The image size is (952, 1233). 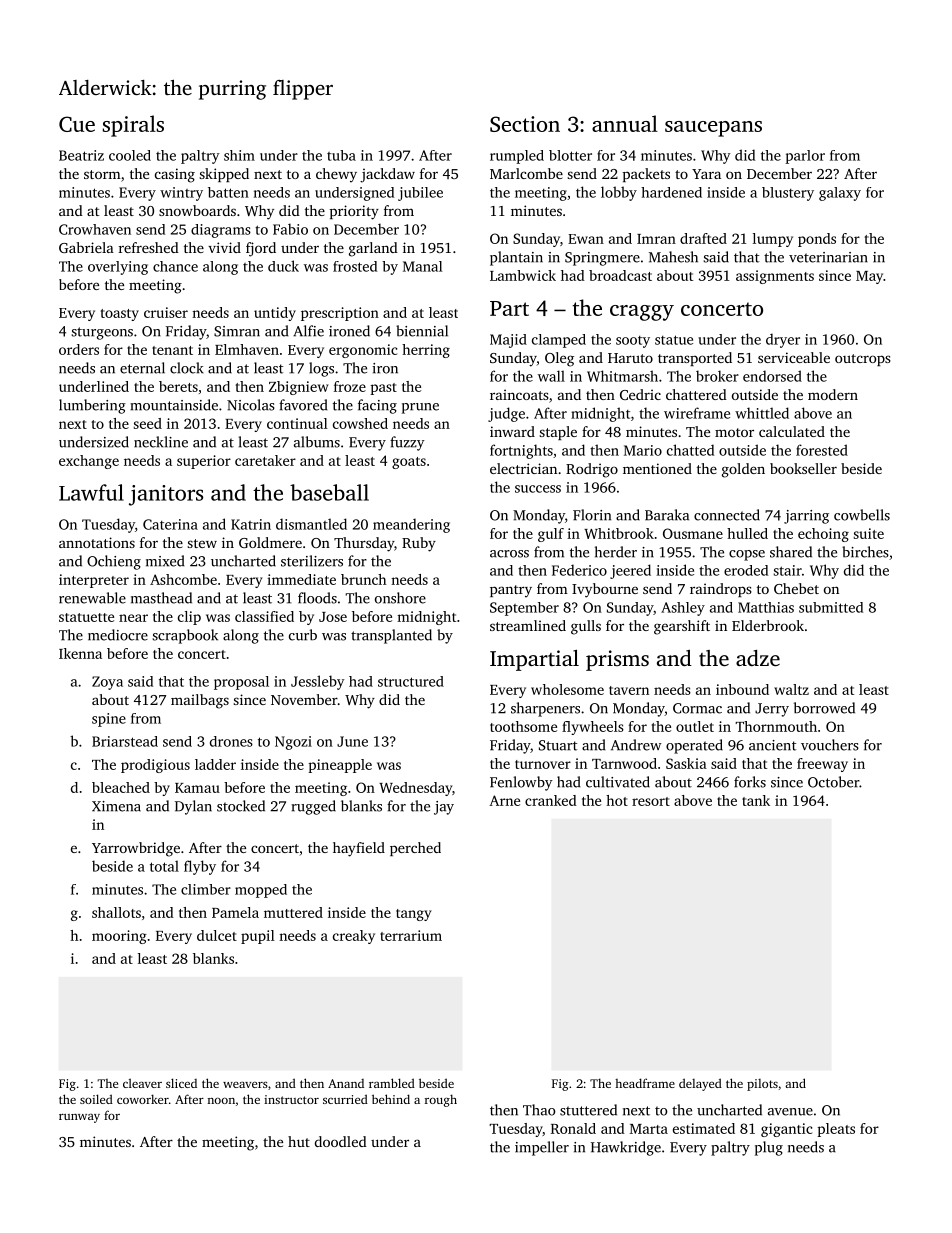 What do you see at coordinates (788, 194) in the screenshot?
I see `blustery` at bounding box center [788, 194].
